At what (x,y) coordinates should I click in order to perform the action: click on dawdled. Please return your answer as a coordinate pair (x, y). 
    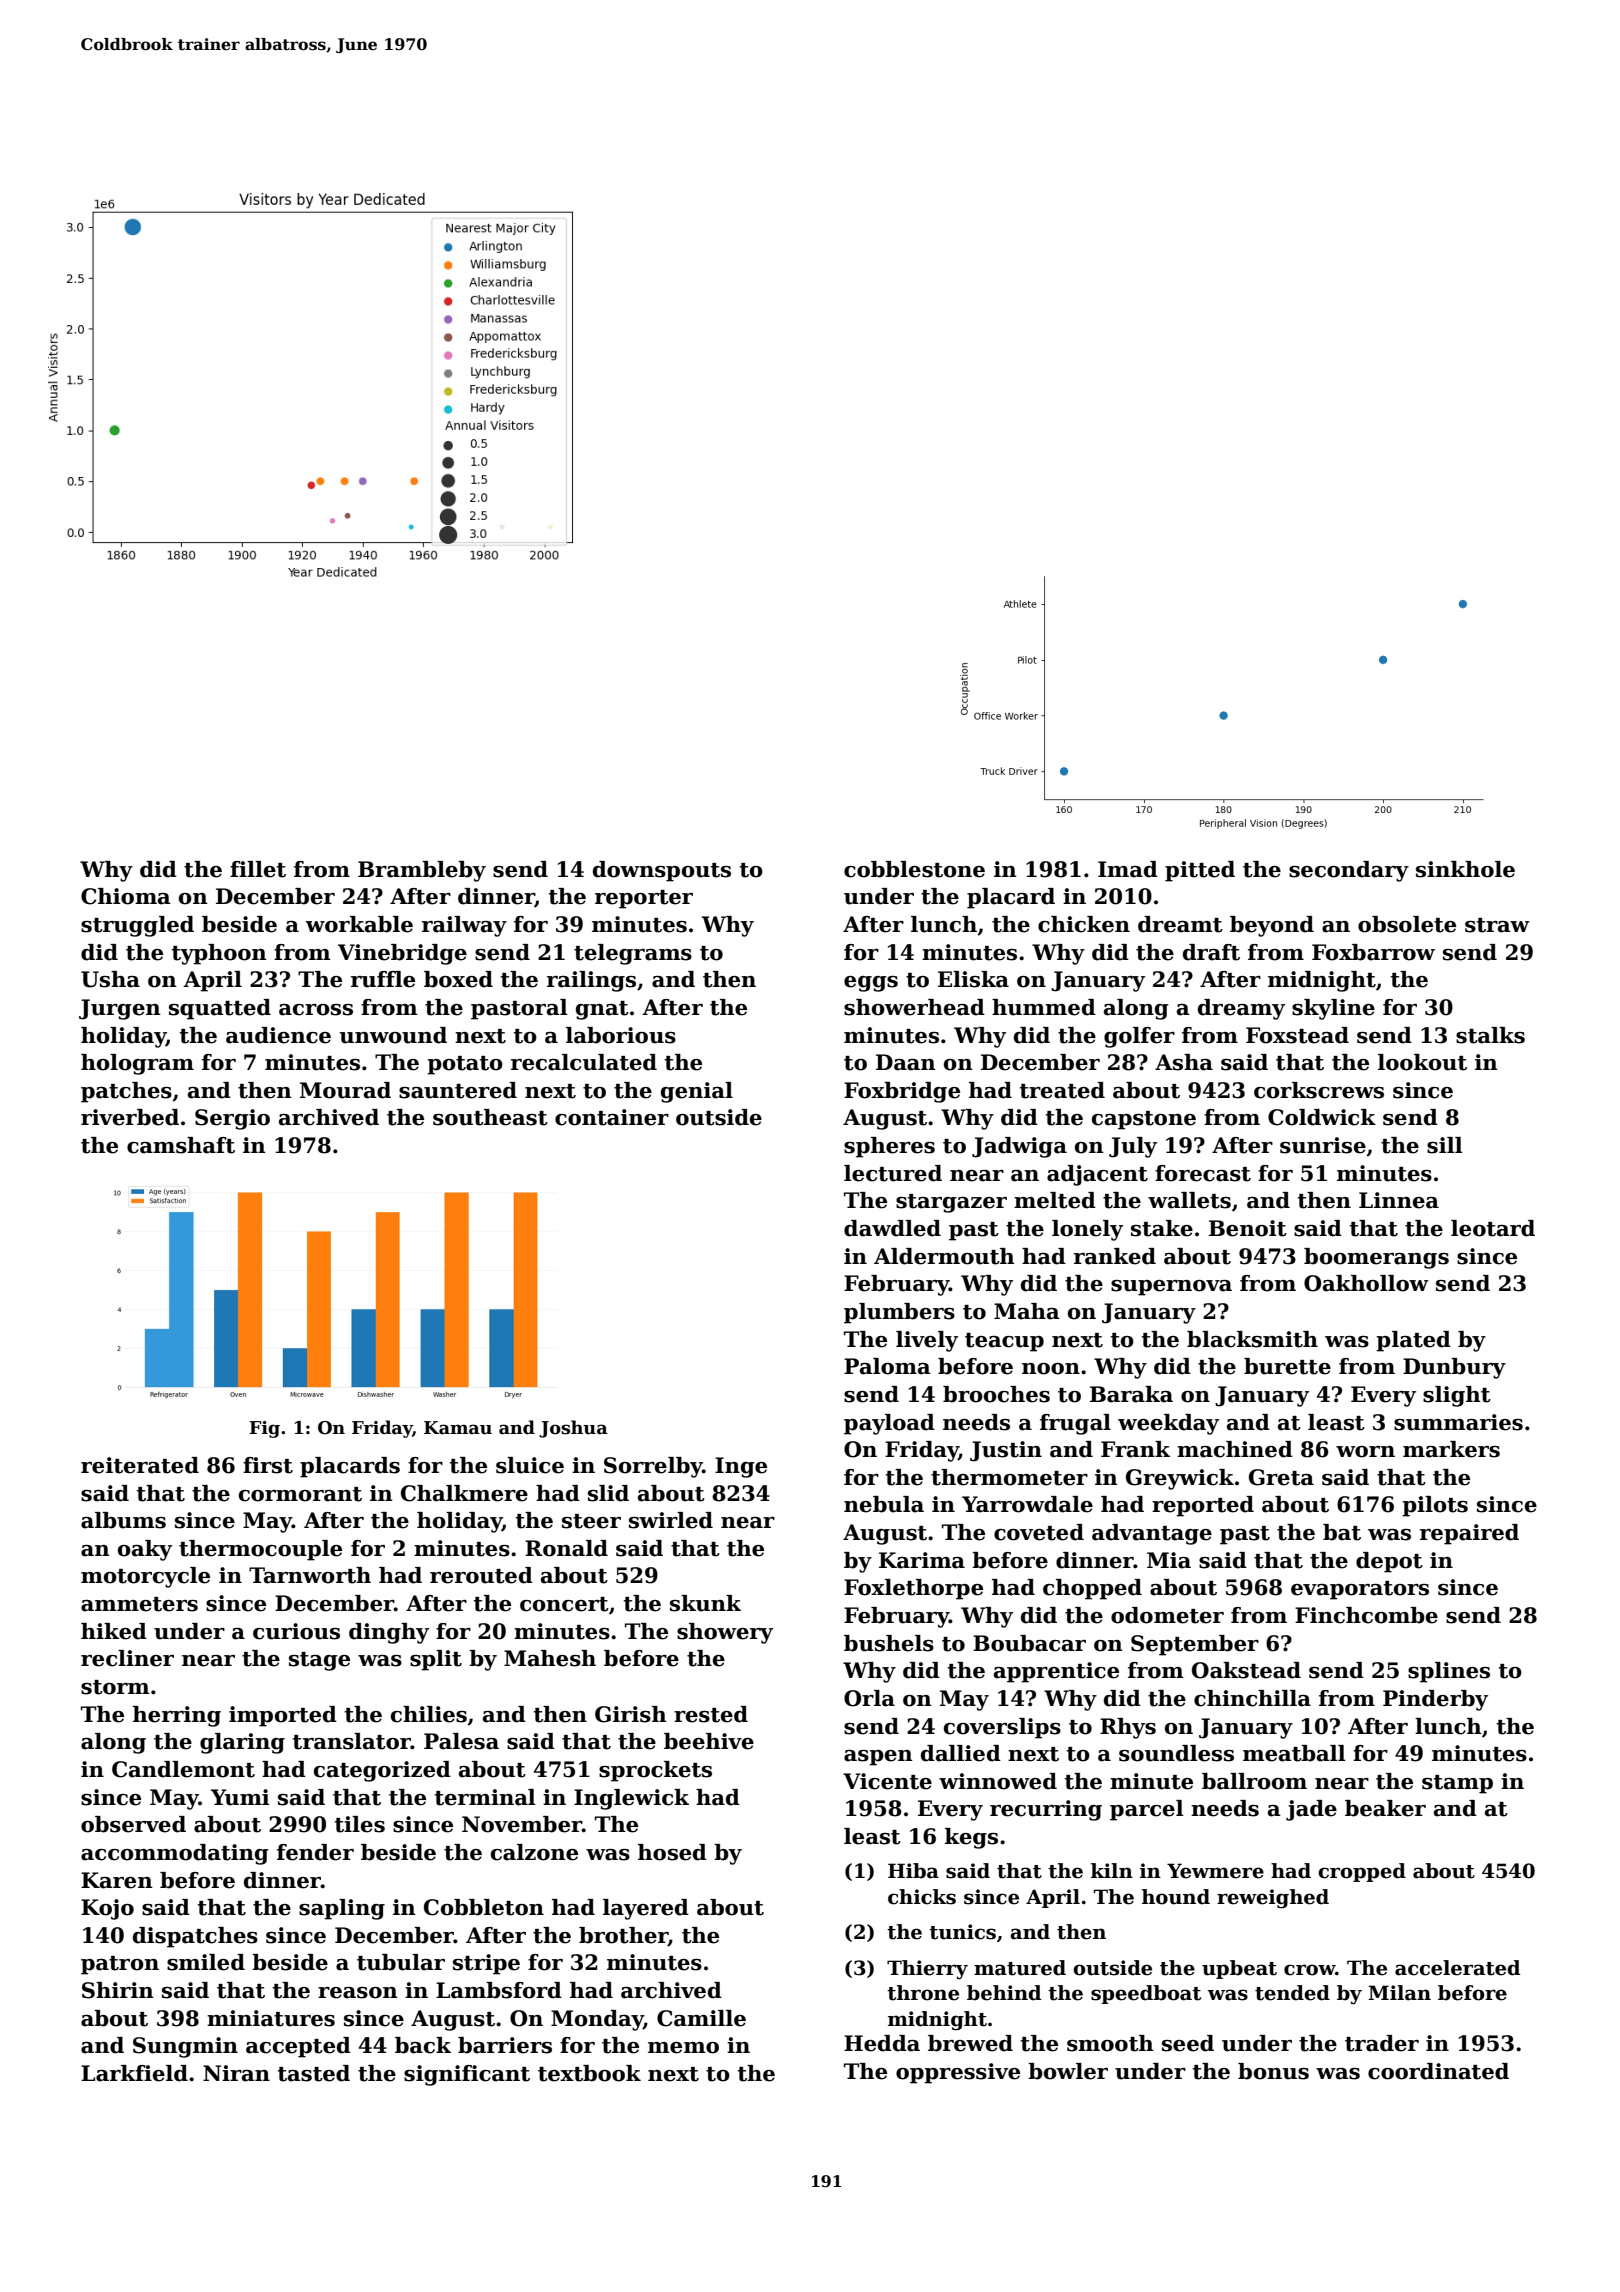
    Looking at the image, I should click on (892, 1228).
